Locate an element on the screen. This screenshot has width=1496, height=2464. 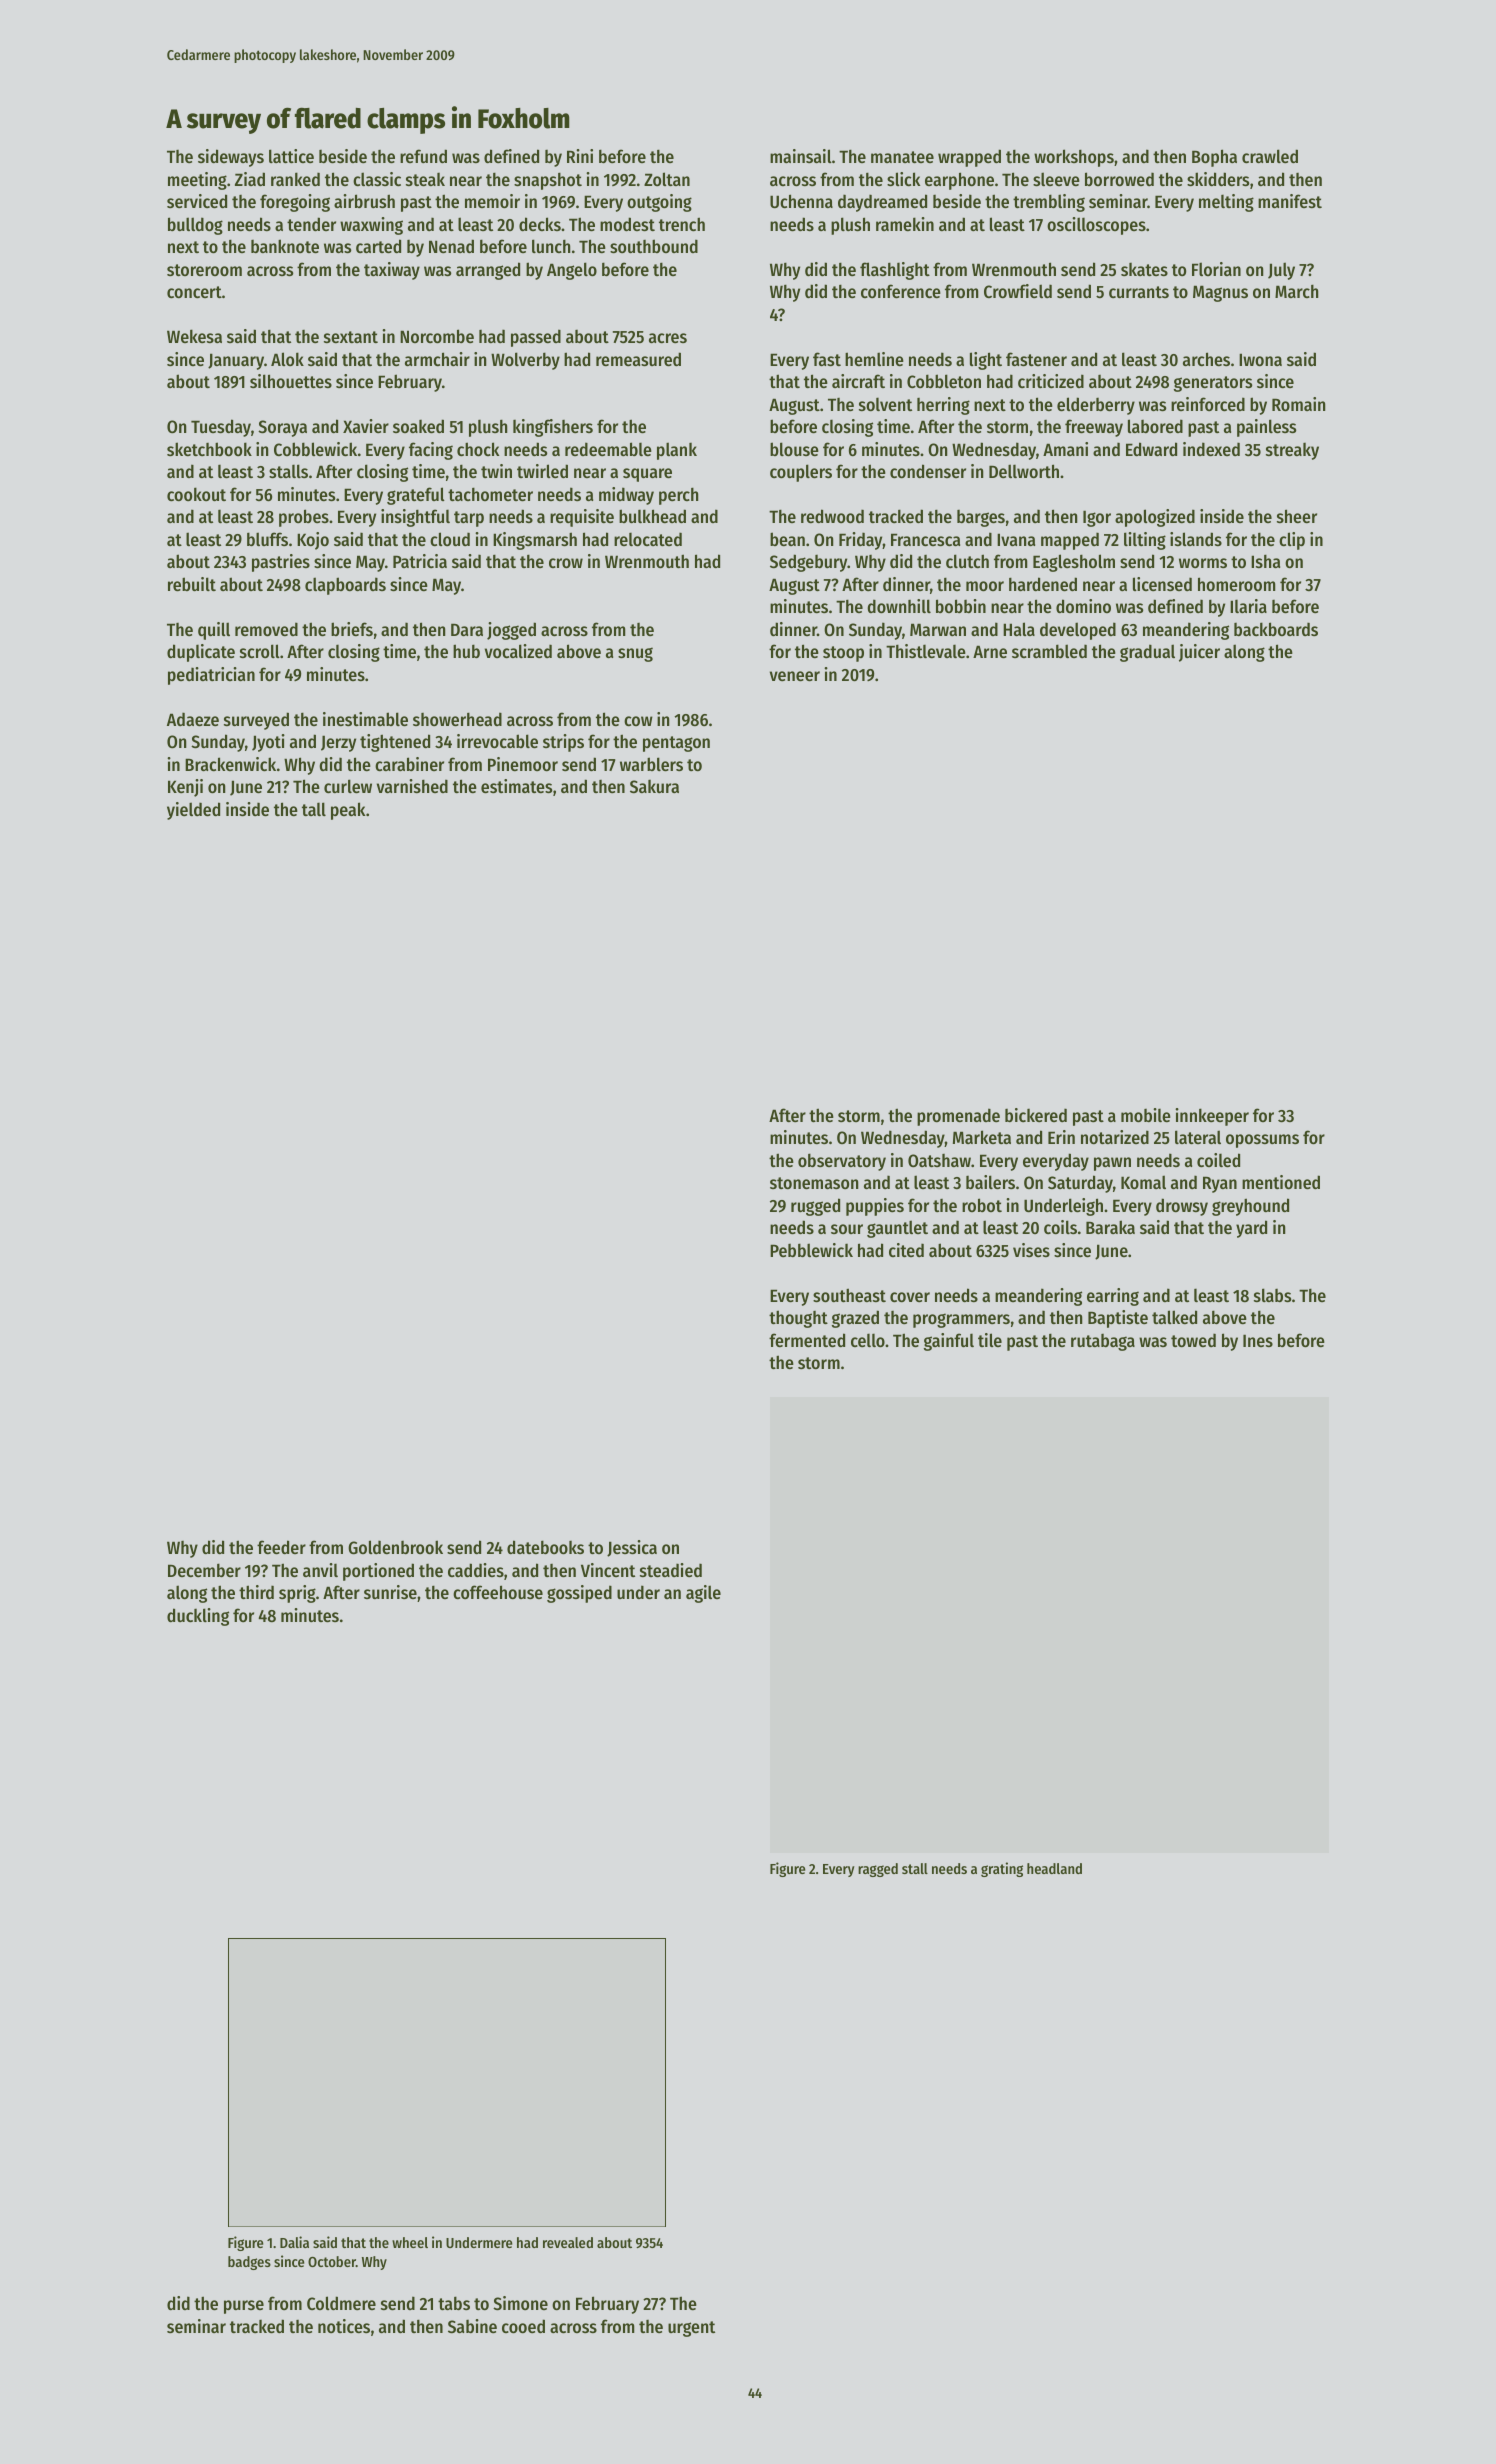
manatee is located at coordinates (902, 157).
